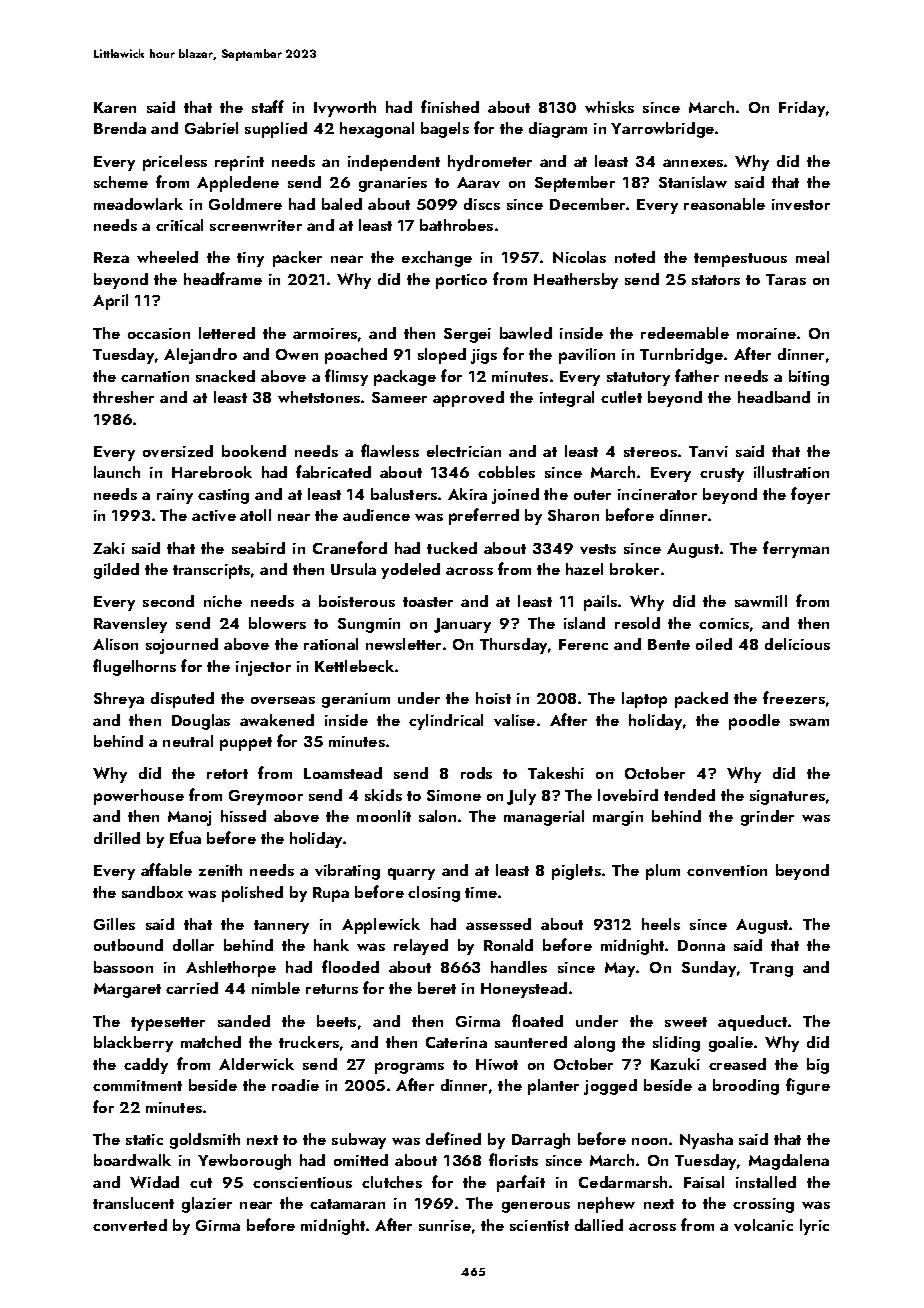 This document has height=1308, width=924. I want to click on clutches, so click(392, 1182).
